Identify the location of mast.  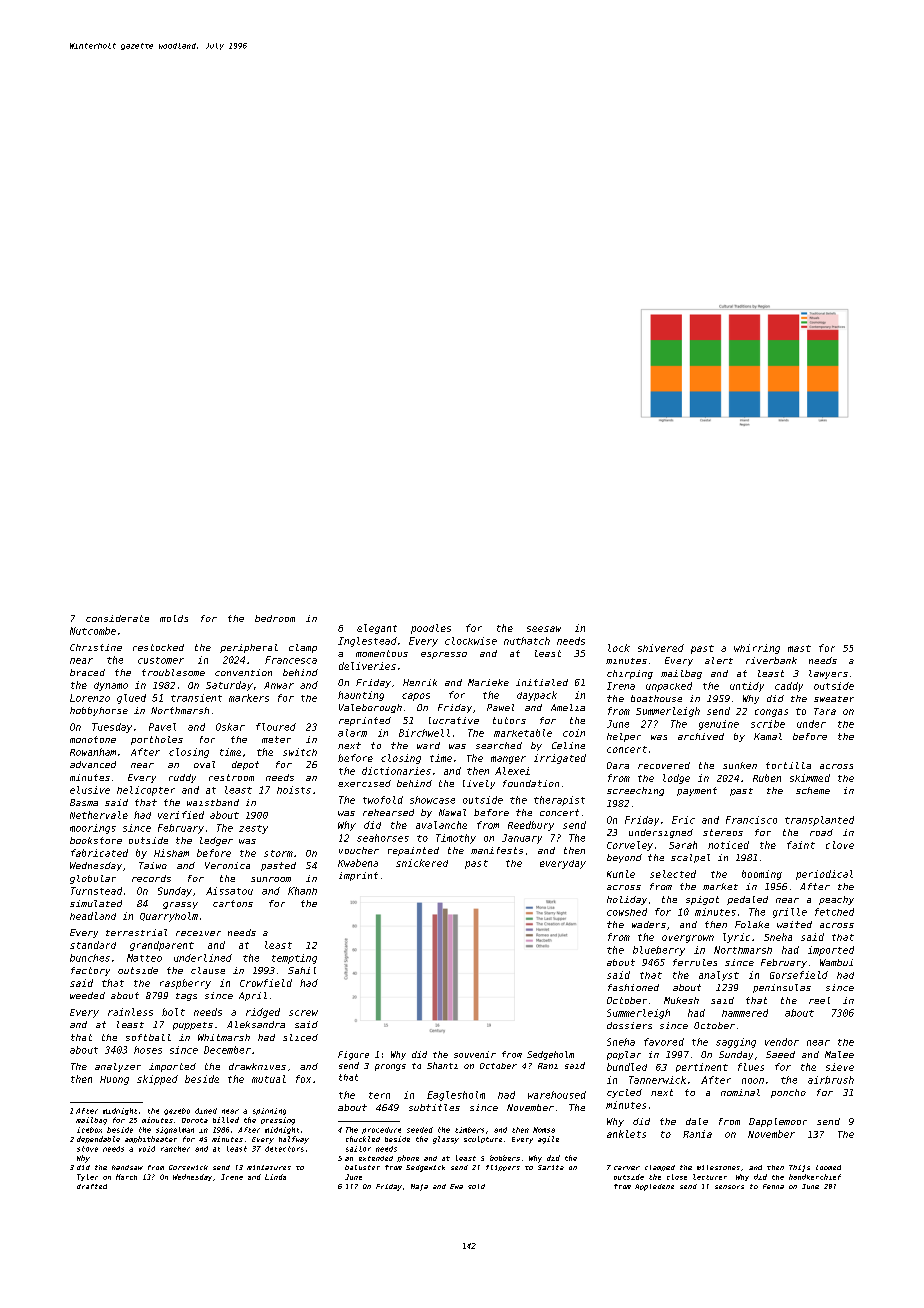
(799, 648).
